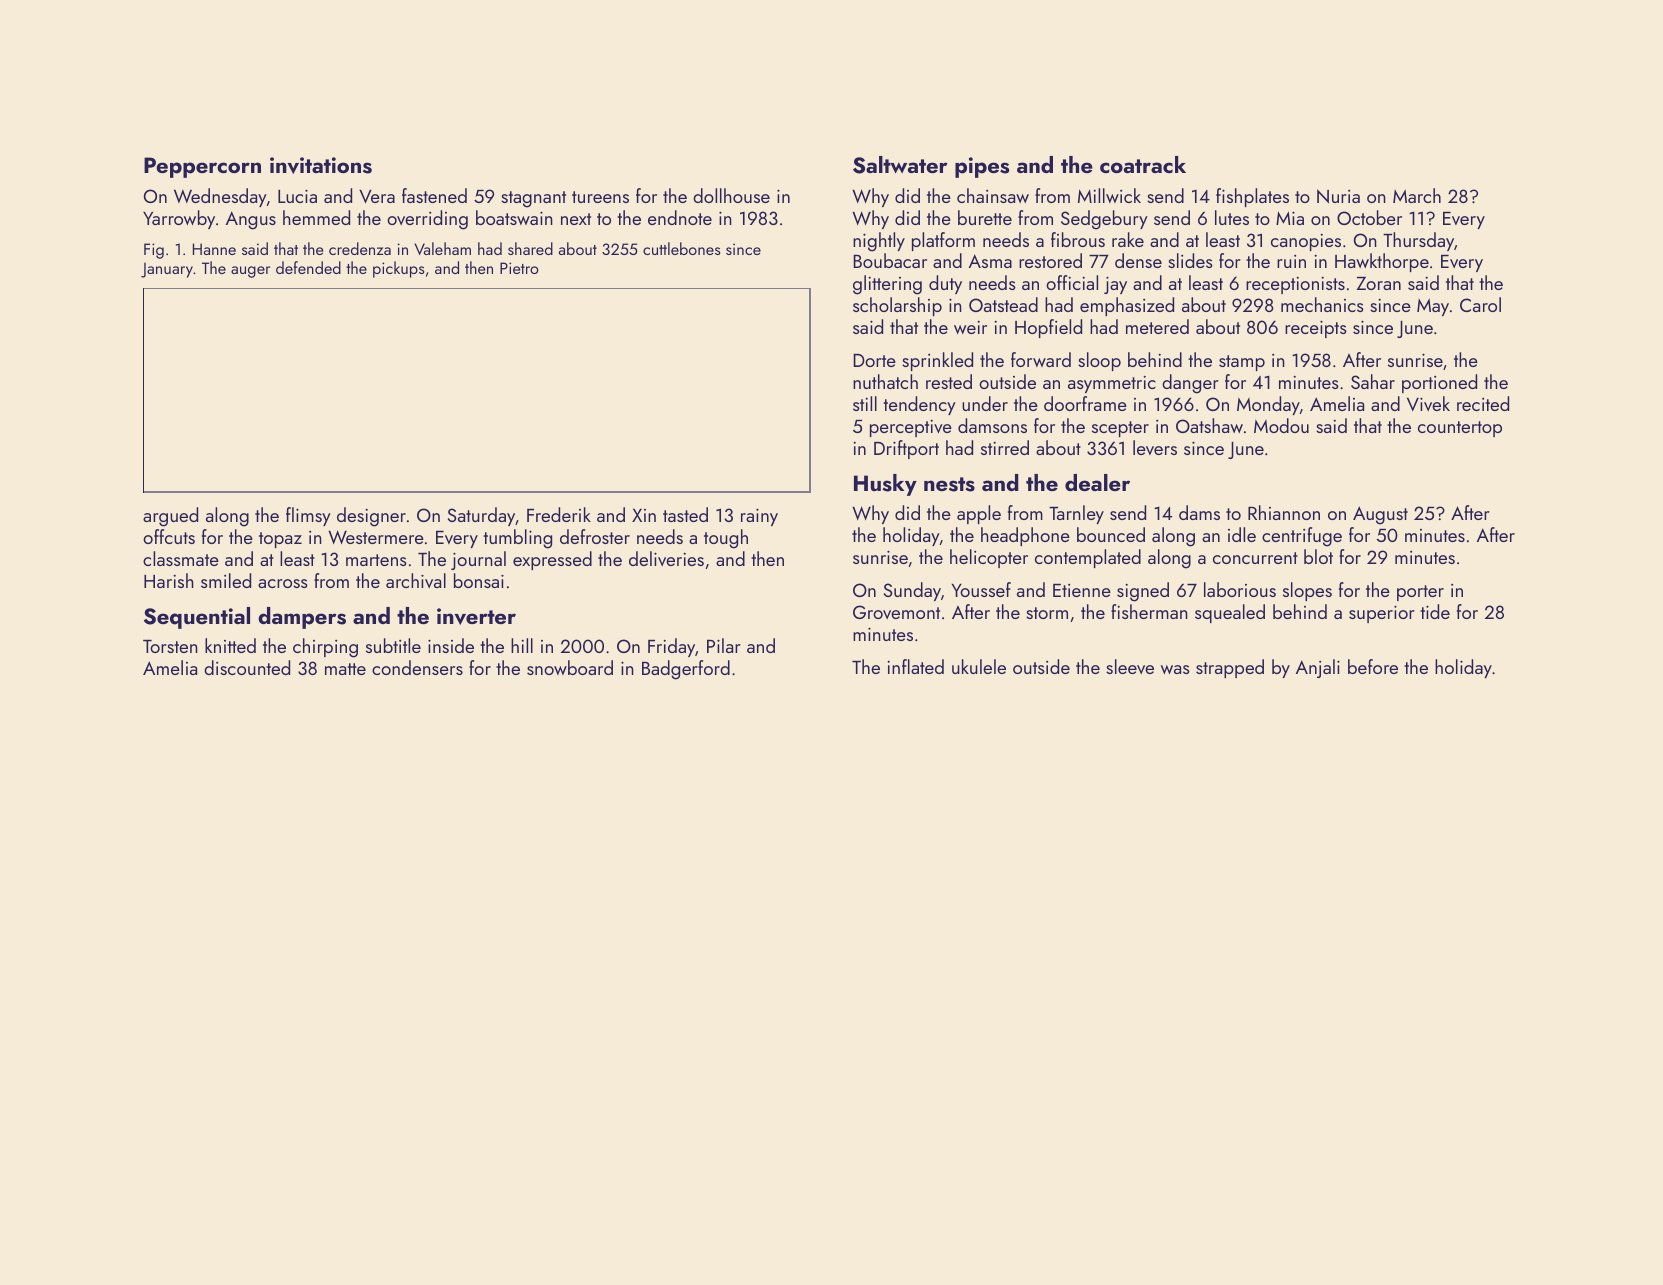  I want to click on flimsy, so click(308, 516).
